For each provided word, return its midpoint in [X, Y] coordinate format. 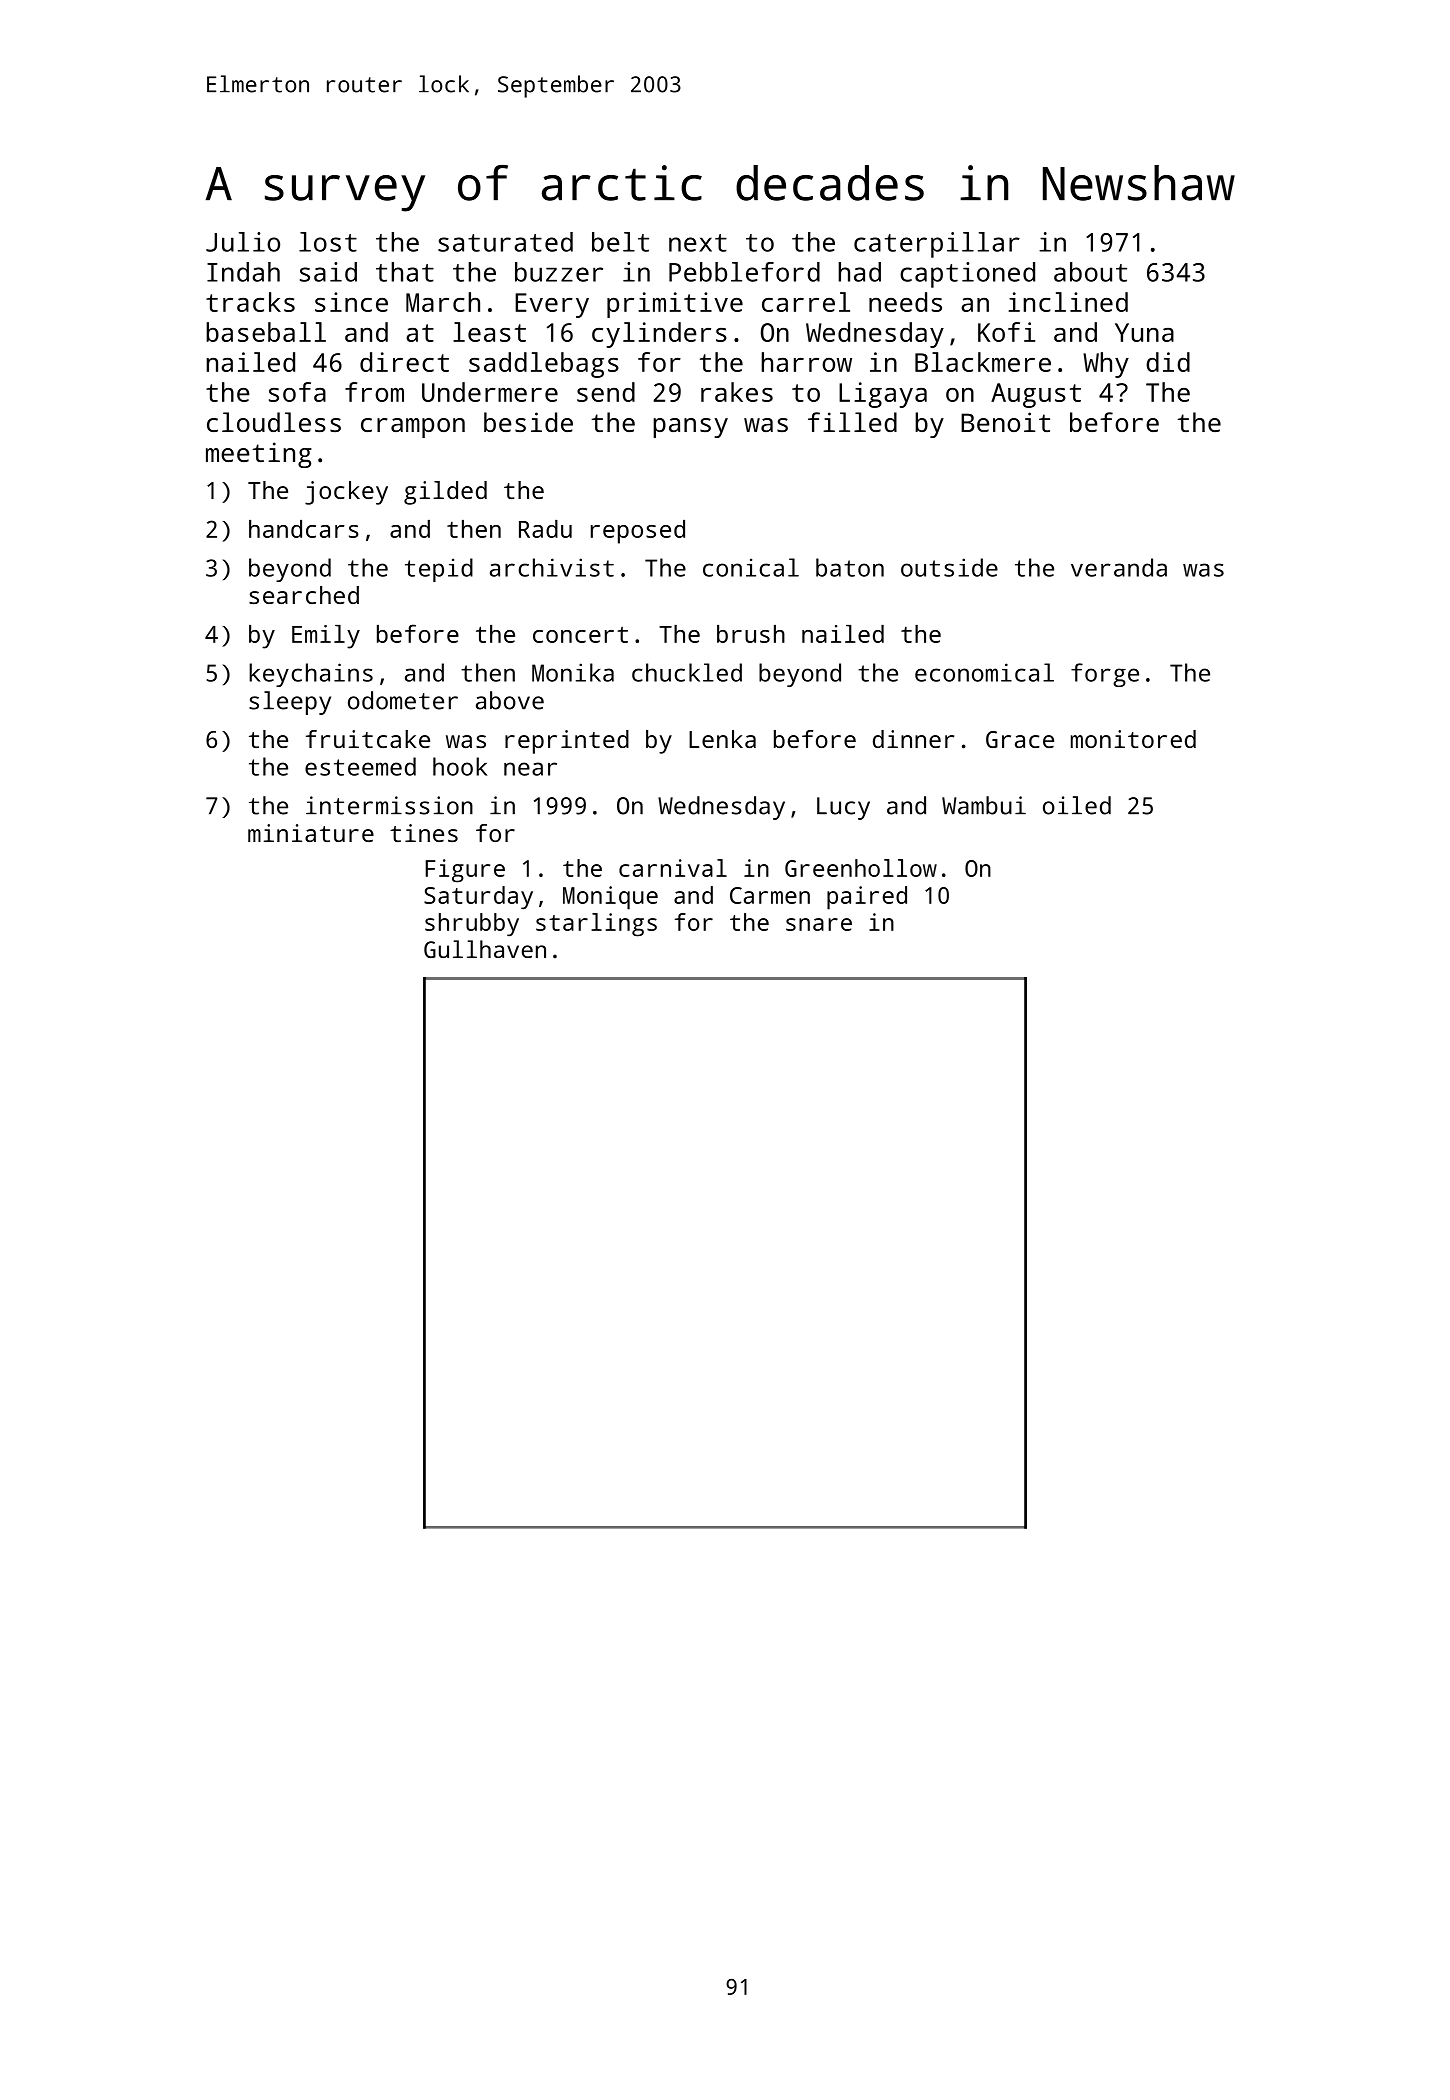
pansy [690, 428]
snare [819, 924]
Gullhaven [485, 949]
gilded [445, 493]
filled [852, 422]
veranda [1119, 567]
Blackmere [983, 362]
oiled [1077, 805]
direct [404, 362]
